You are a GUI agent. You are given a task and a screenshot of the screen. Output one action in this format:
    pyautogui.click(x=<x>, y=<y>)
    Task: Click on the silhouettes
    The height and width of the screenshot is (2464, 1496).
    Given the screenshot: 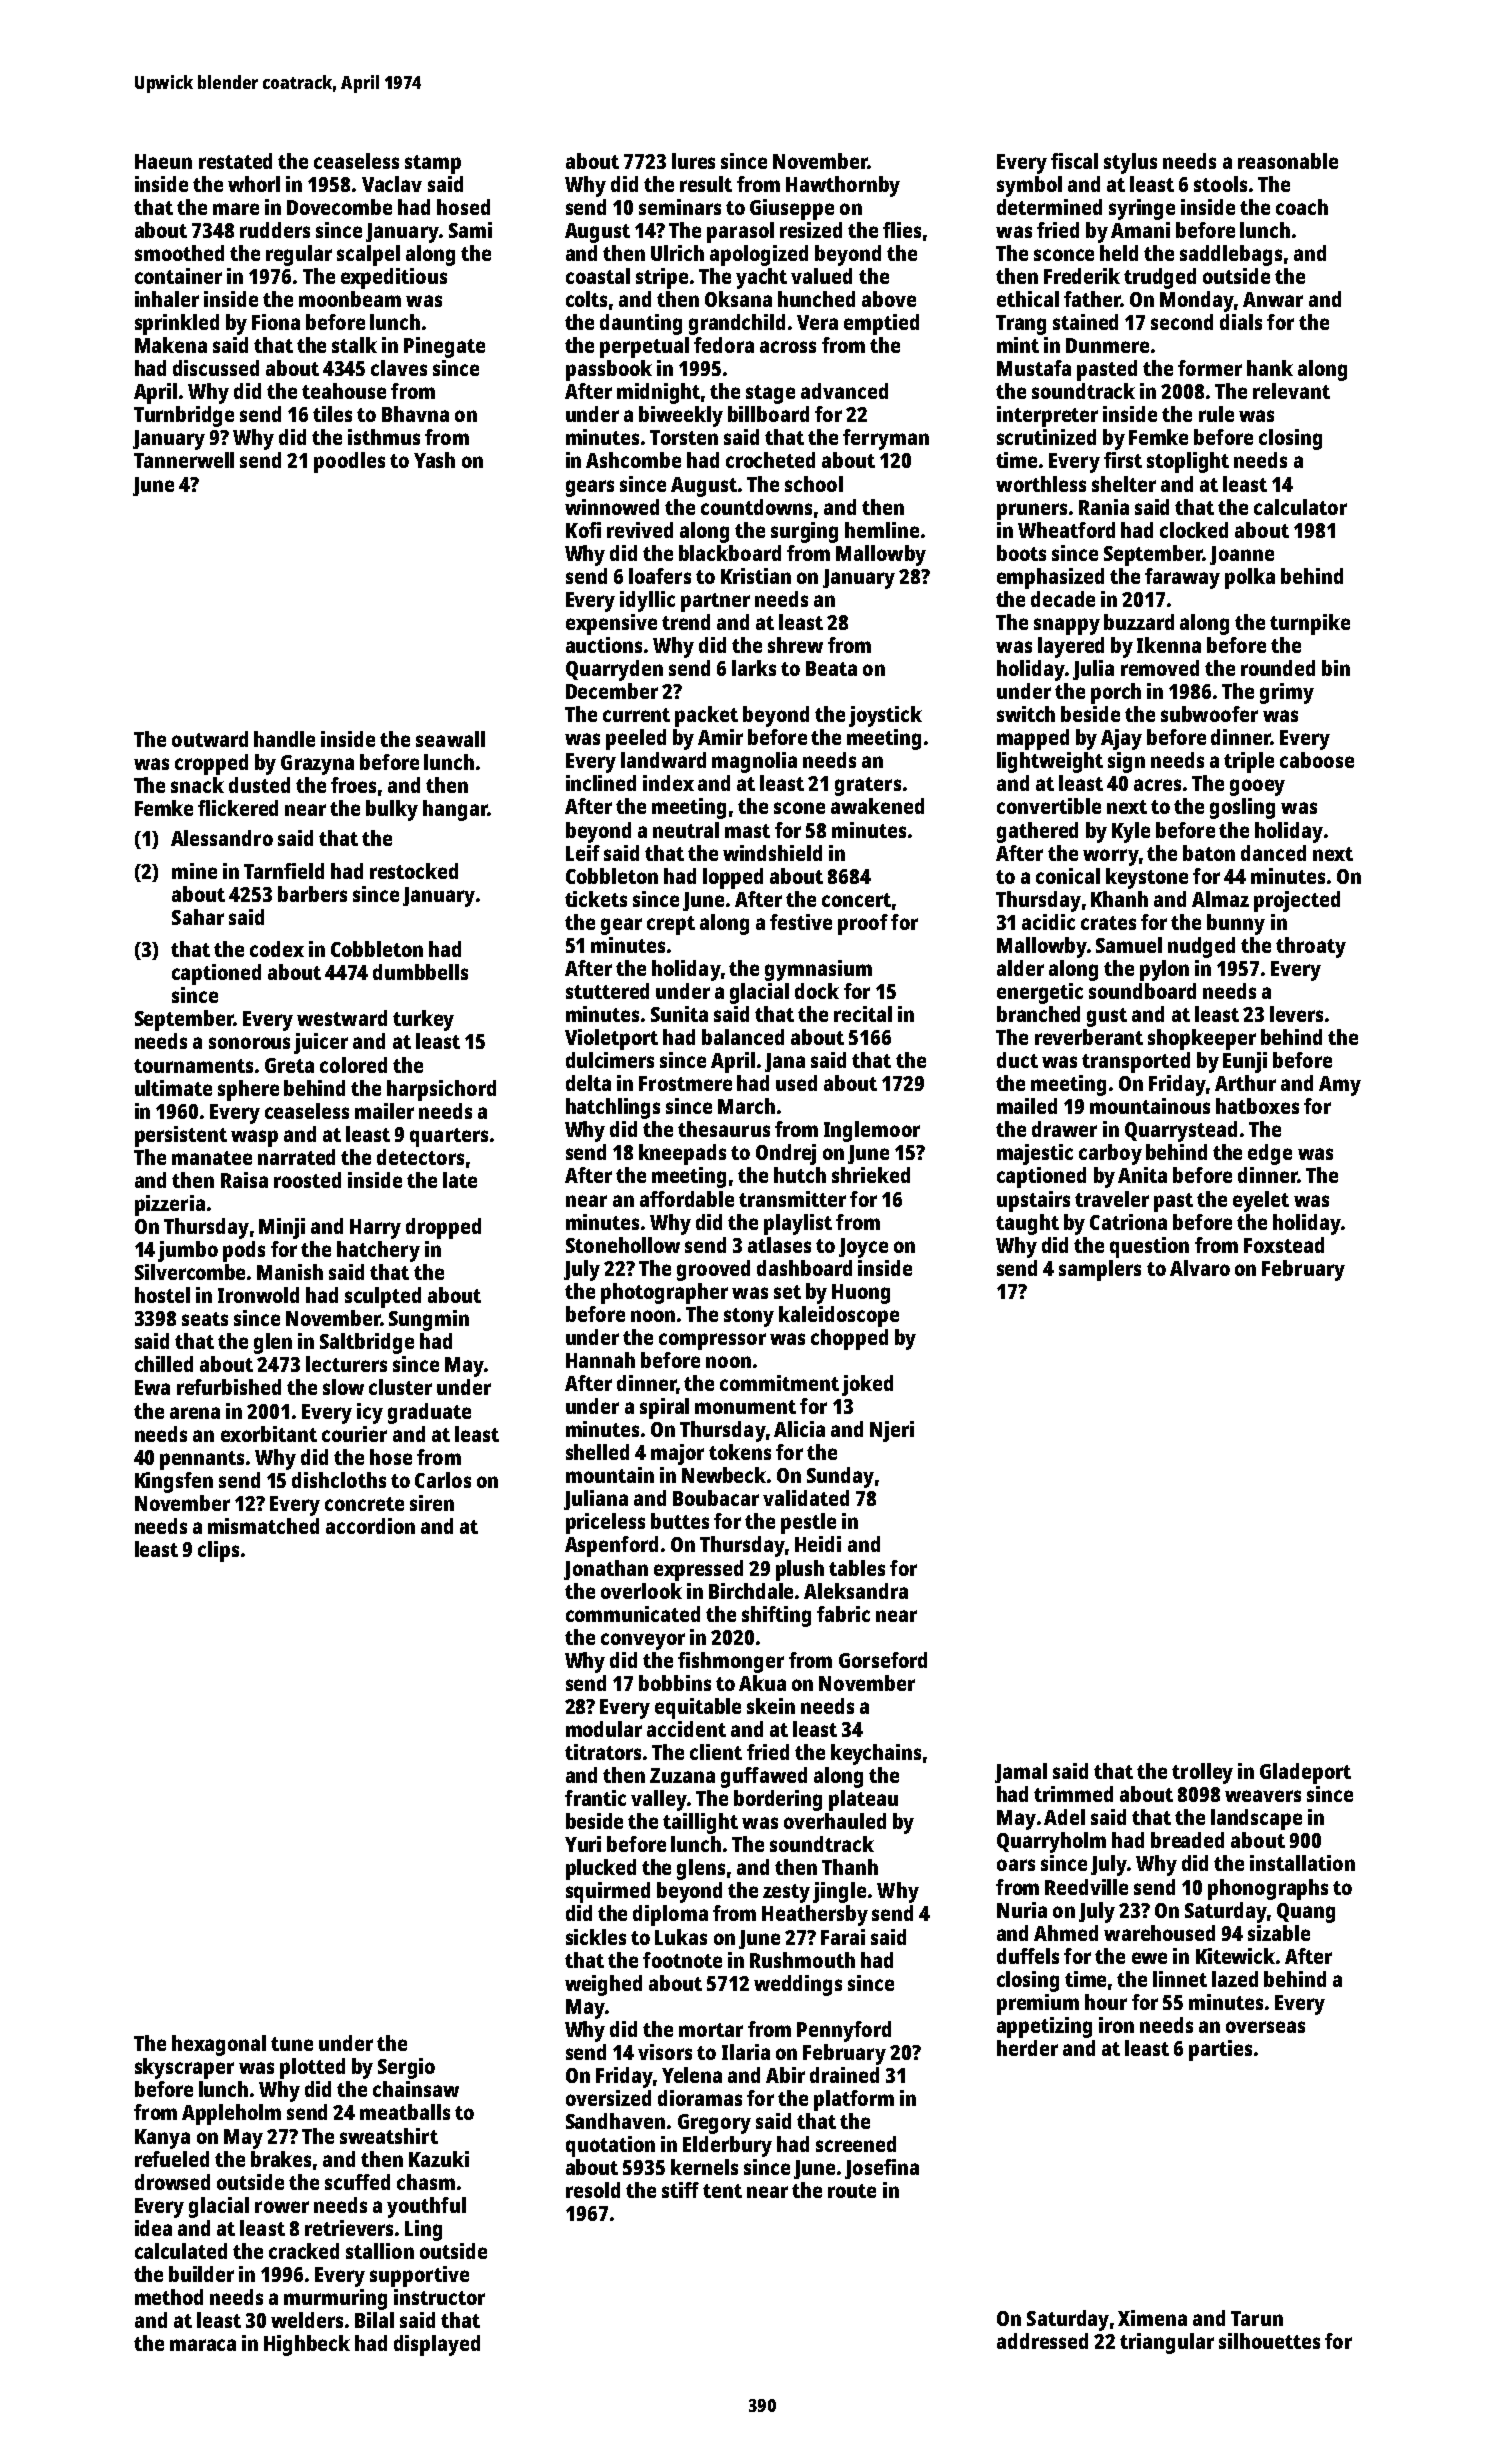 What is the action you would take?
    pyautogui.click(x=1269, y=2341)
